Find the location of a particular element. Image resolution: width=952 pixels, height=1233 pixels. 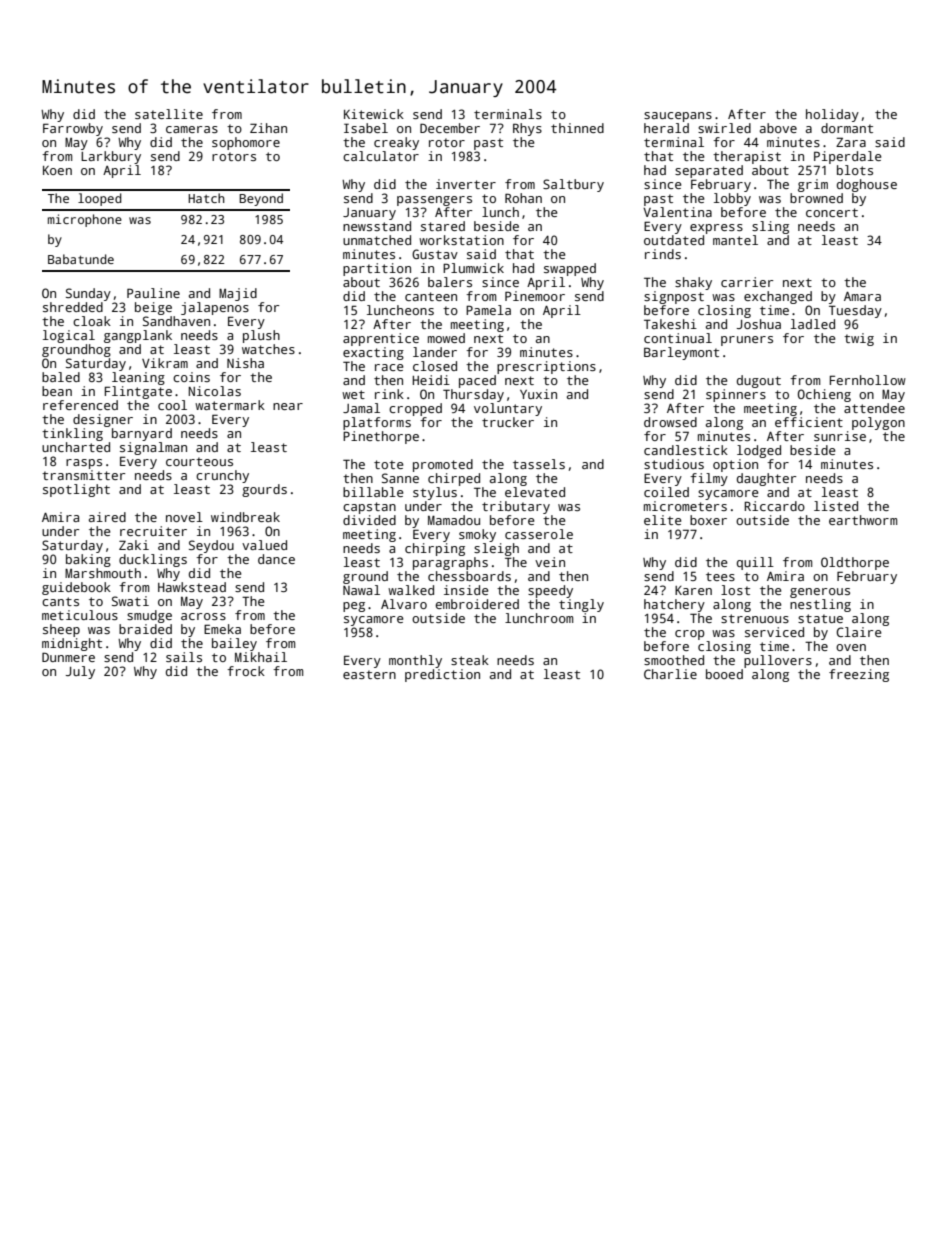

Majid is located at coordinates (238, 294).
